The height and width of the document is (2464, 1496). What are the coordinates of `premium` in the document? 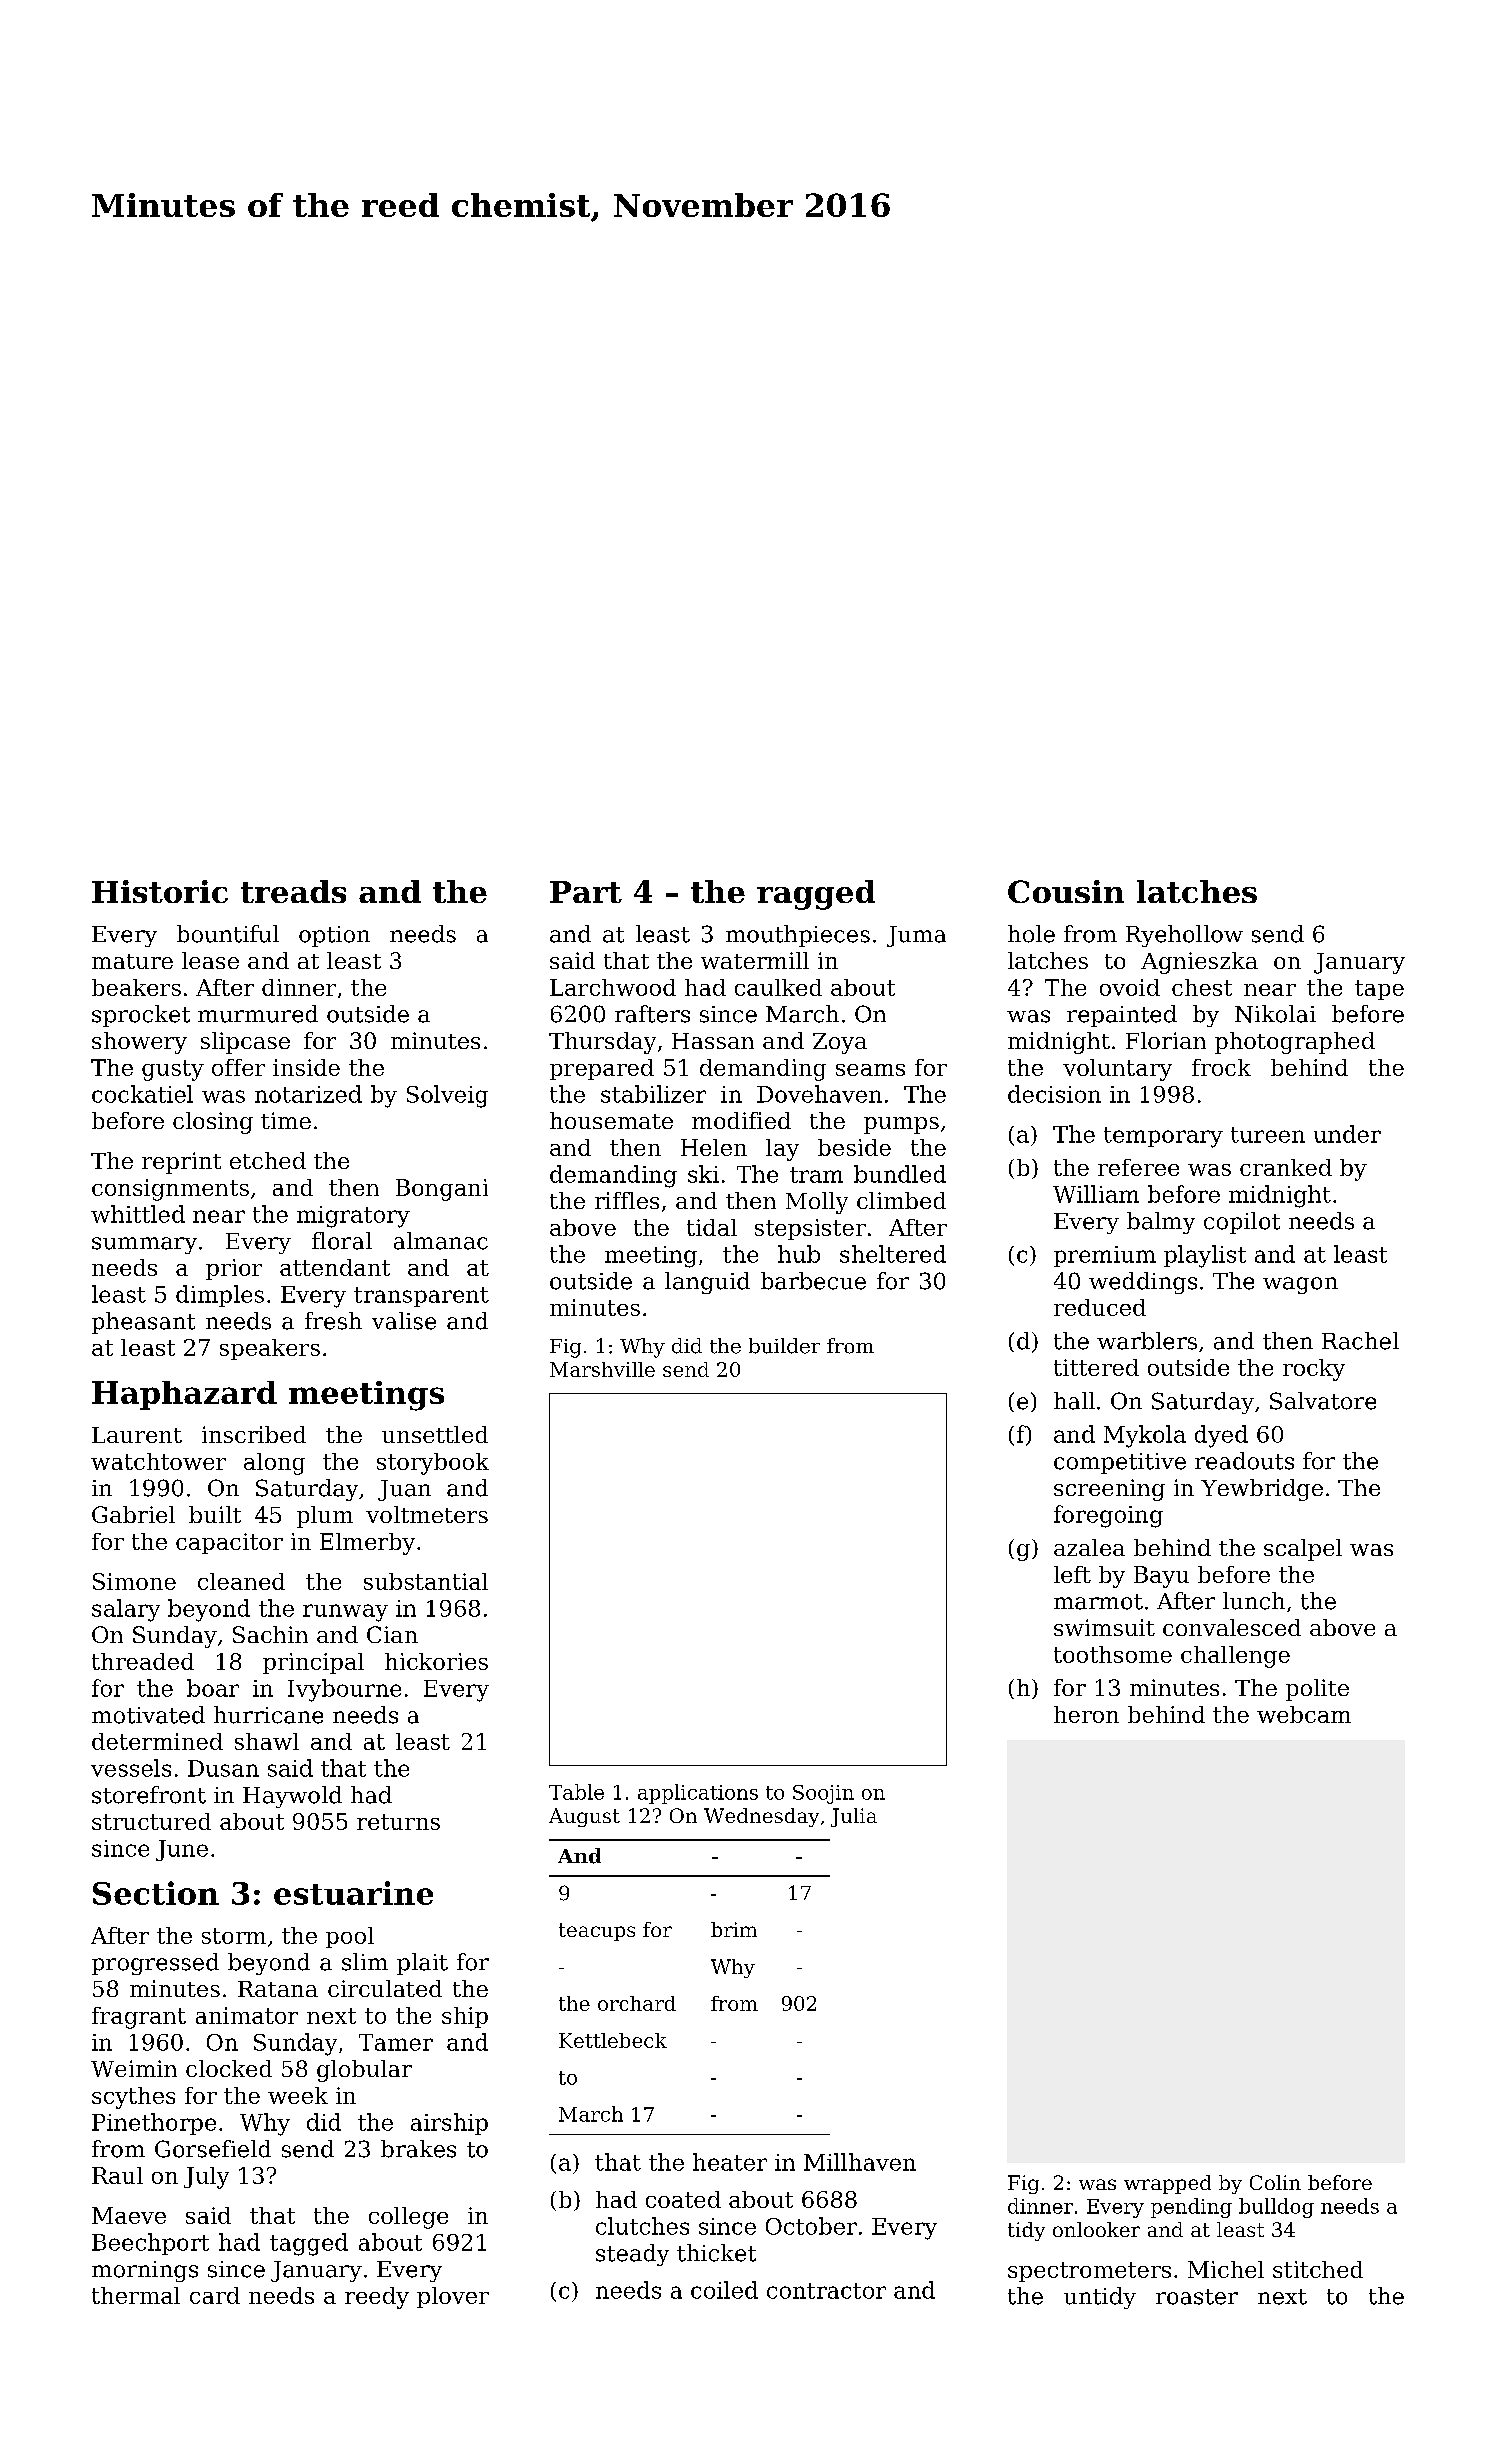 It's located at (1105, 1256).
